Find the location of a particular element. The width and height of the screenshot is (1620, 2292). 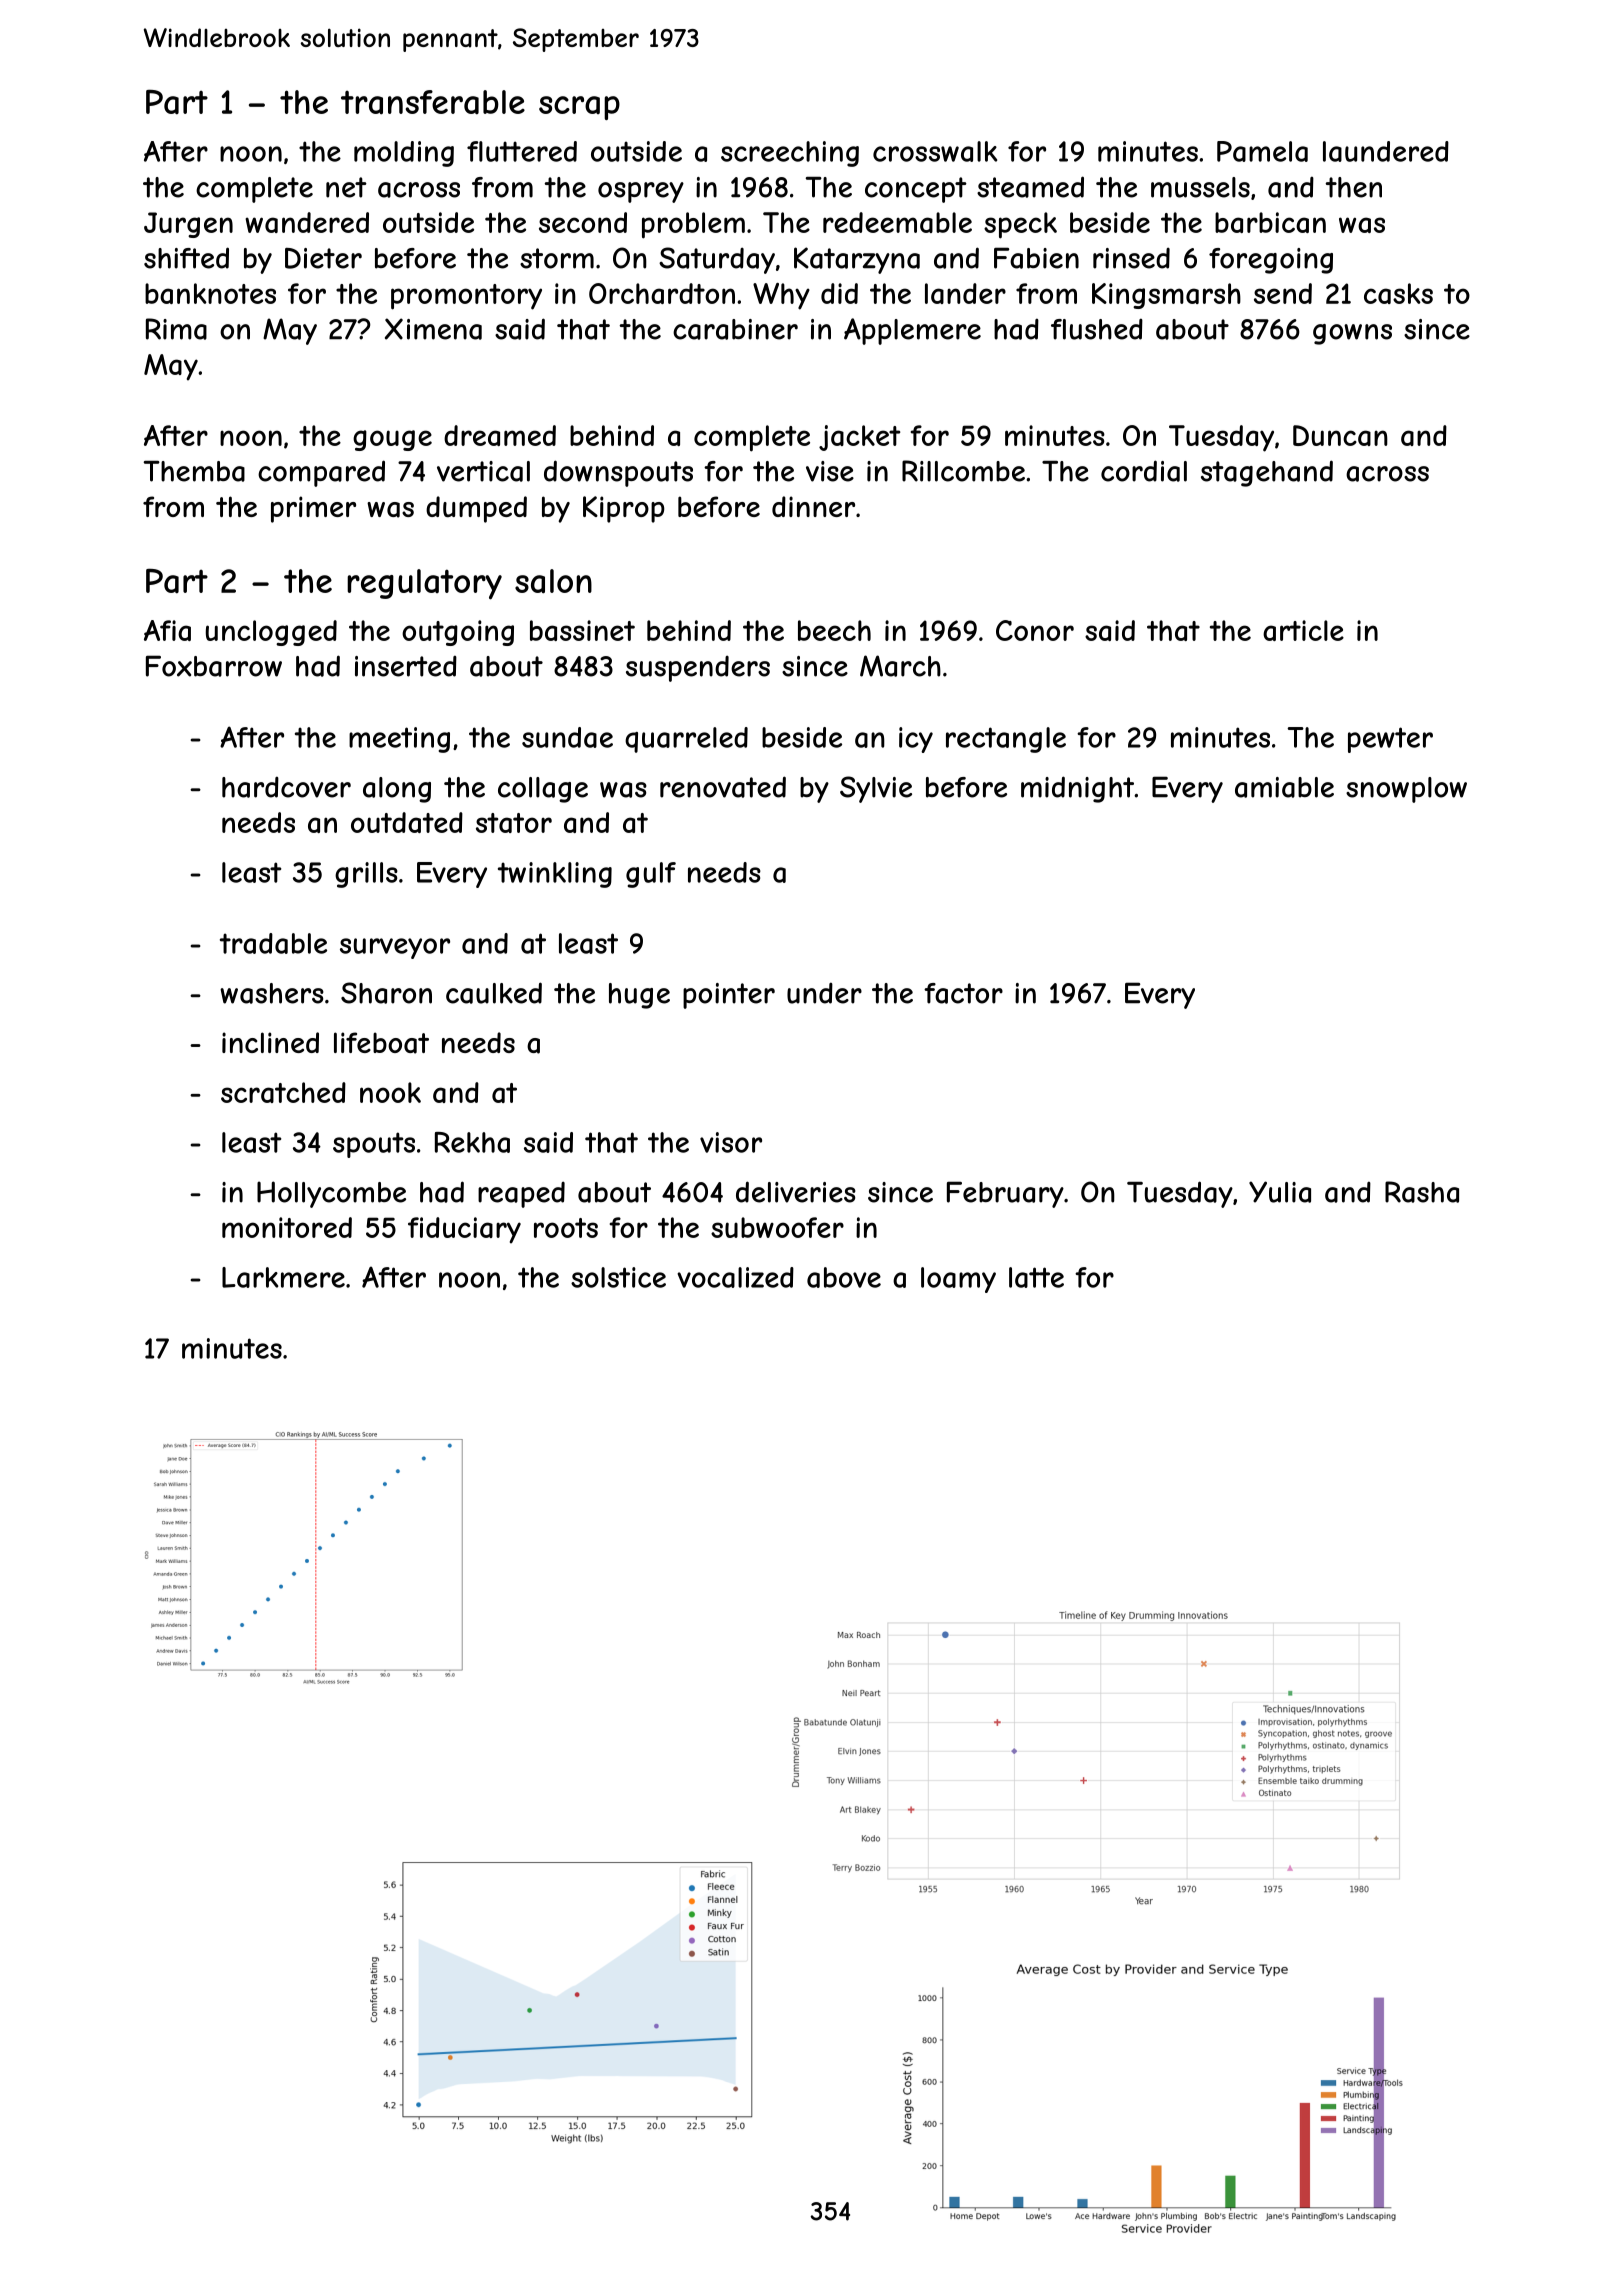

Rasha is located at coordinates (1422, 1192).
